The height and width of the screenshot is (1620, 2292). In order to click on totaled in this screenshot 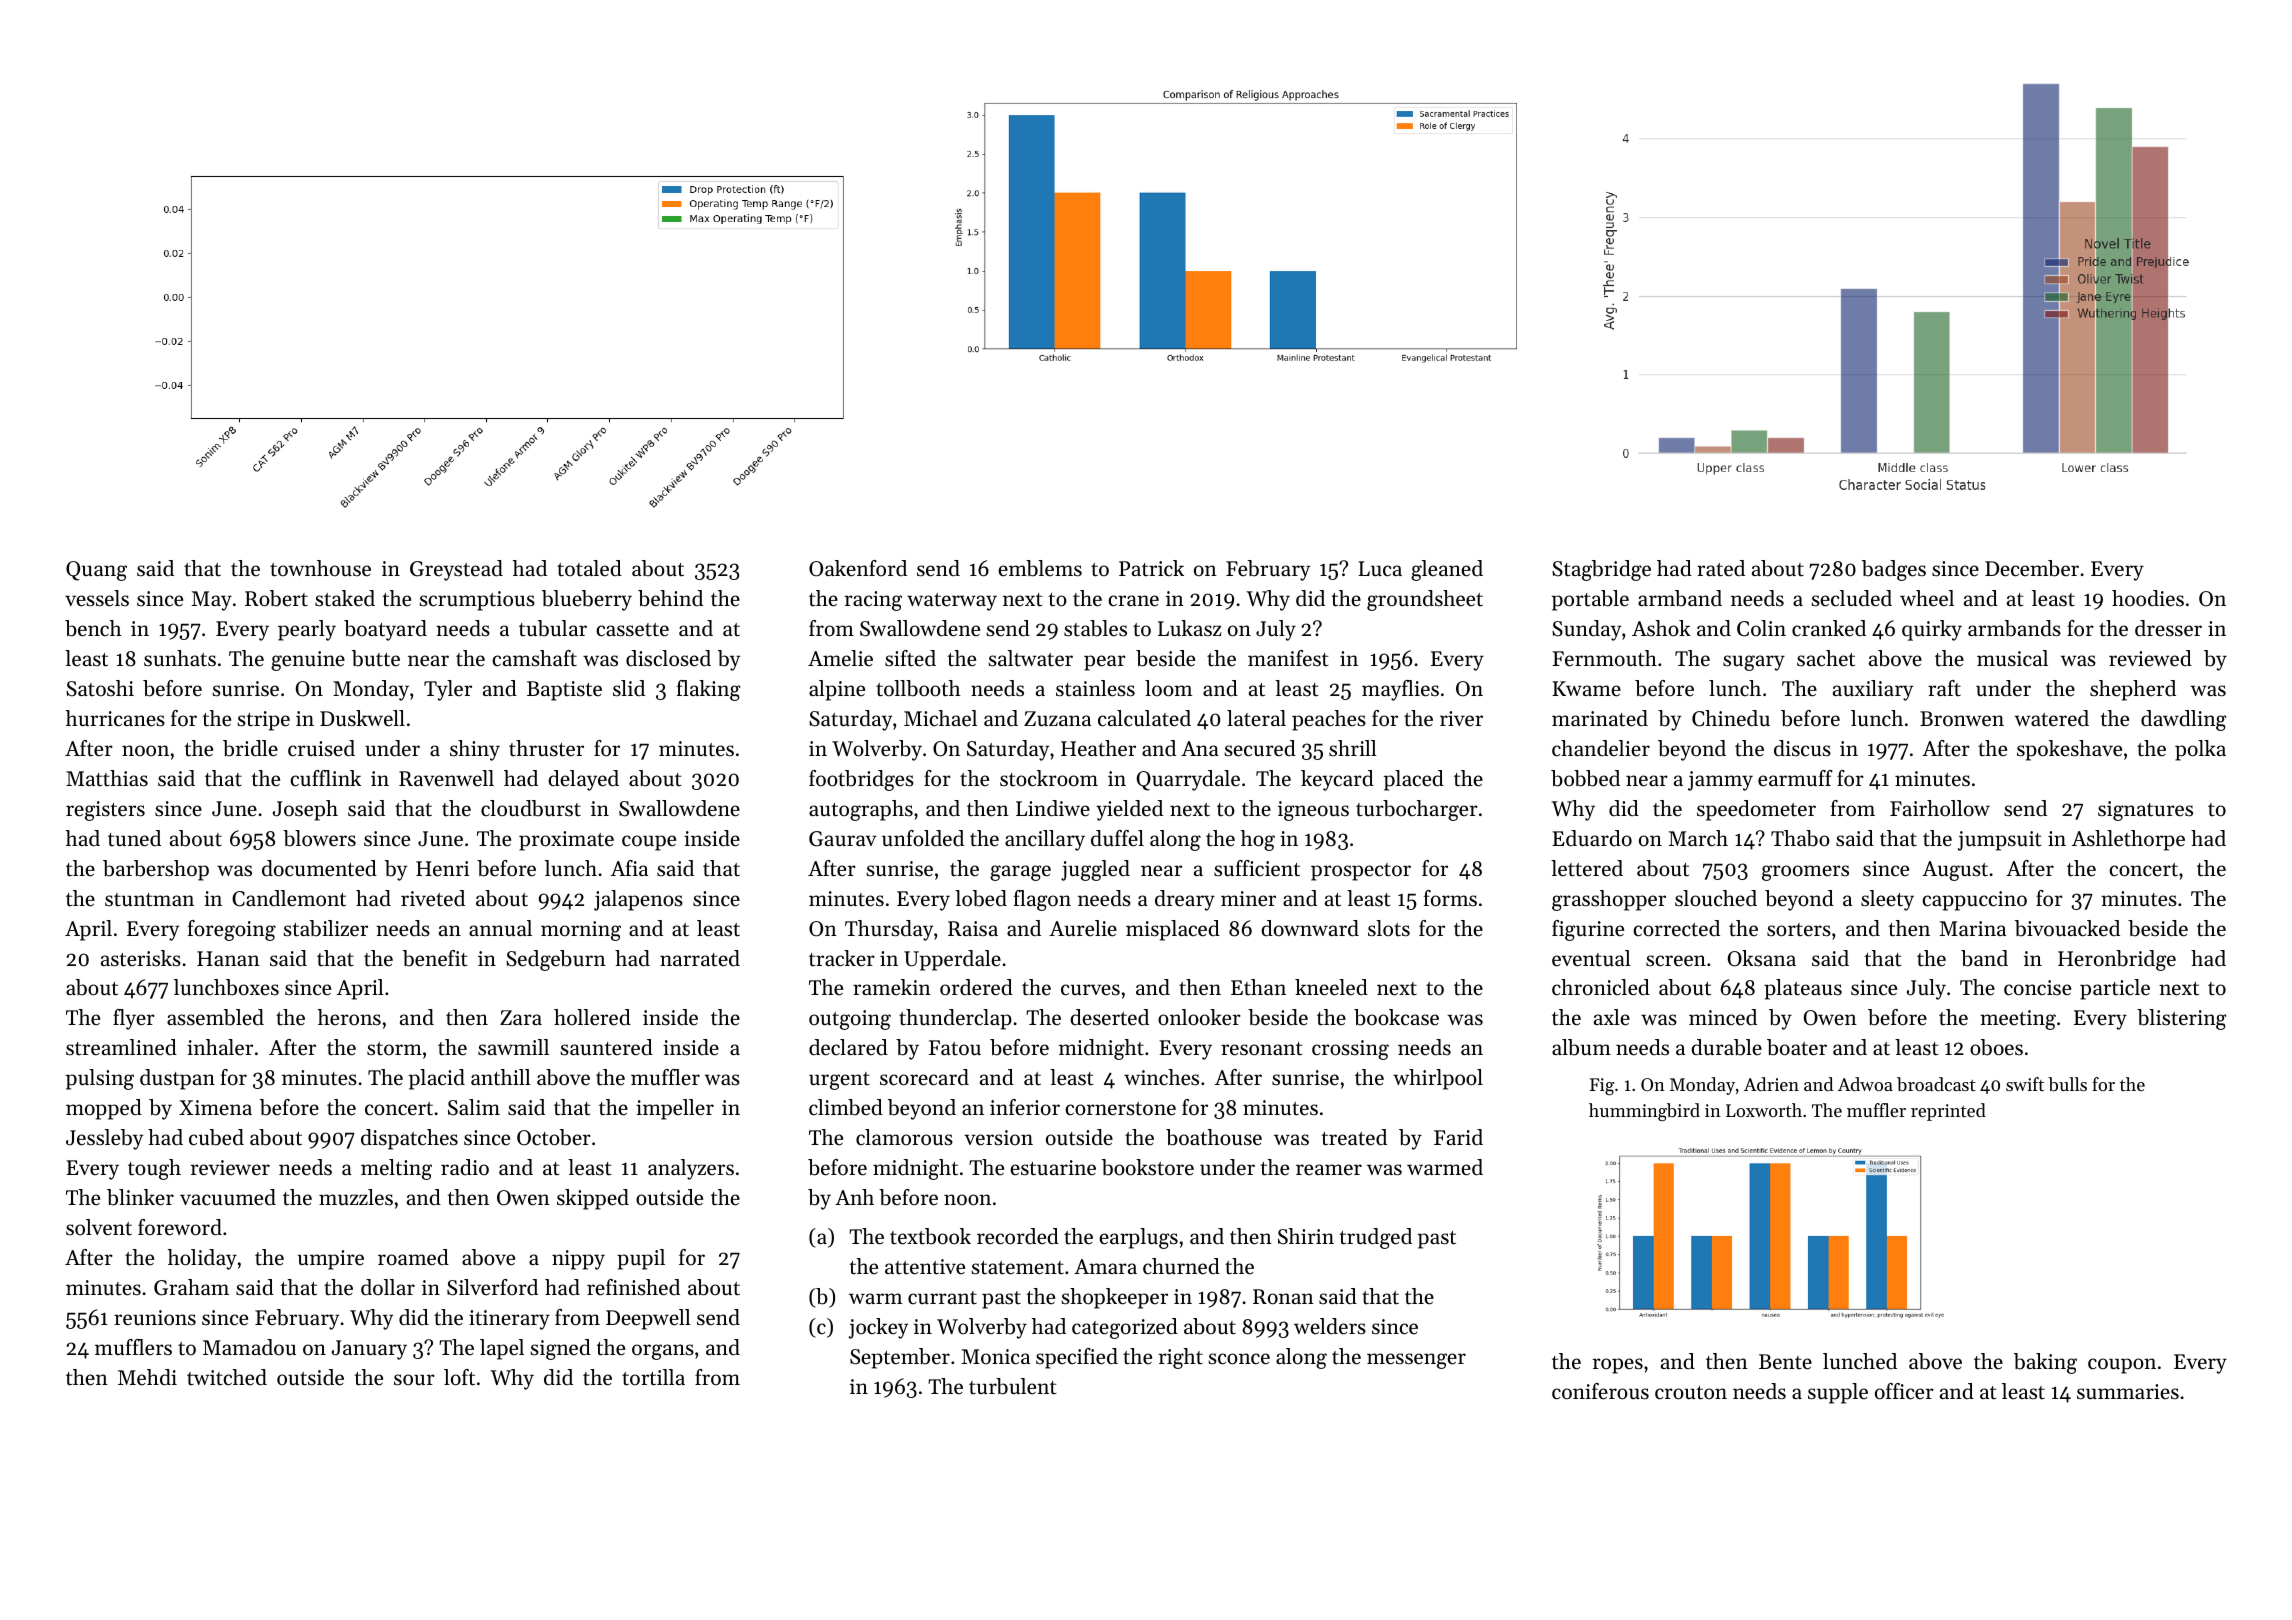, I will do `click(589, 568)`.
